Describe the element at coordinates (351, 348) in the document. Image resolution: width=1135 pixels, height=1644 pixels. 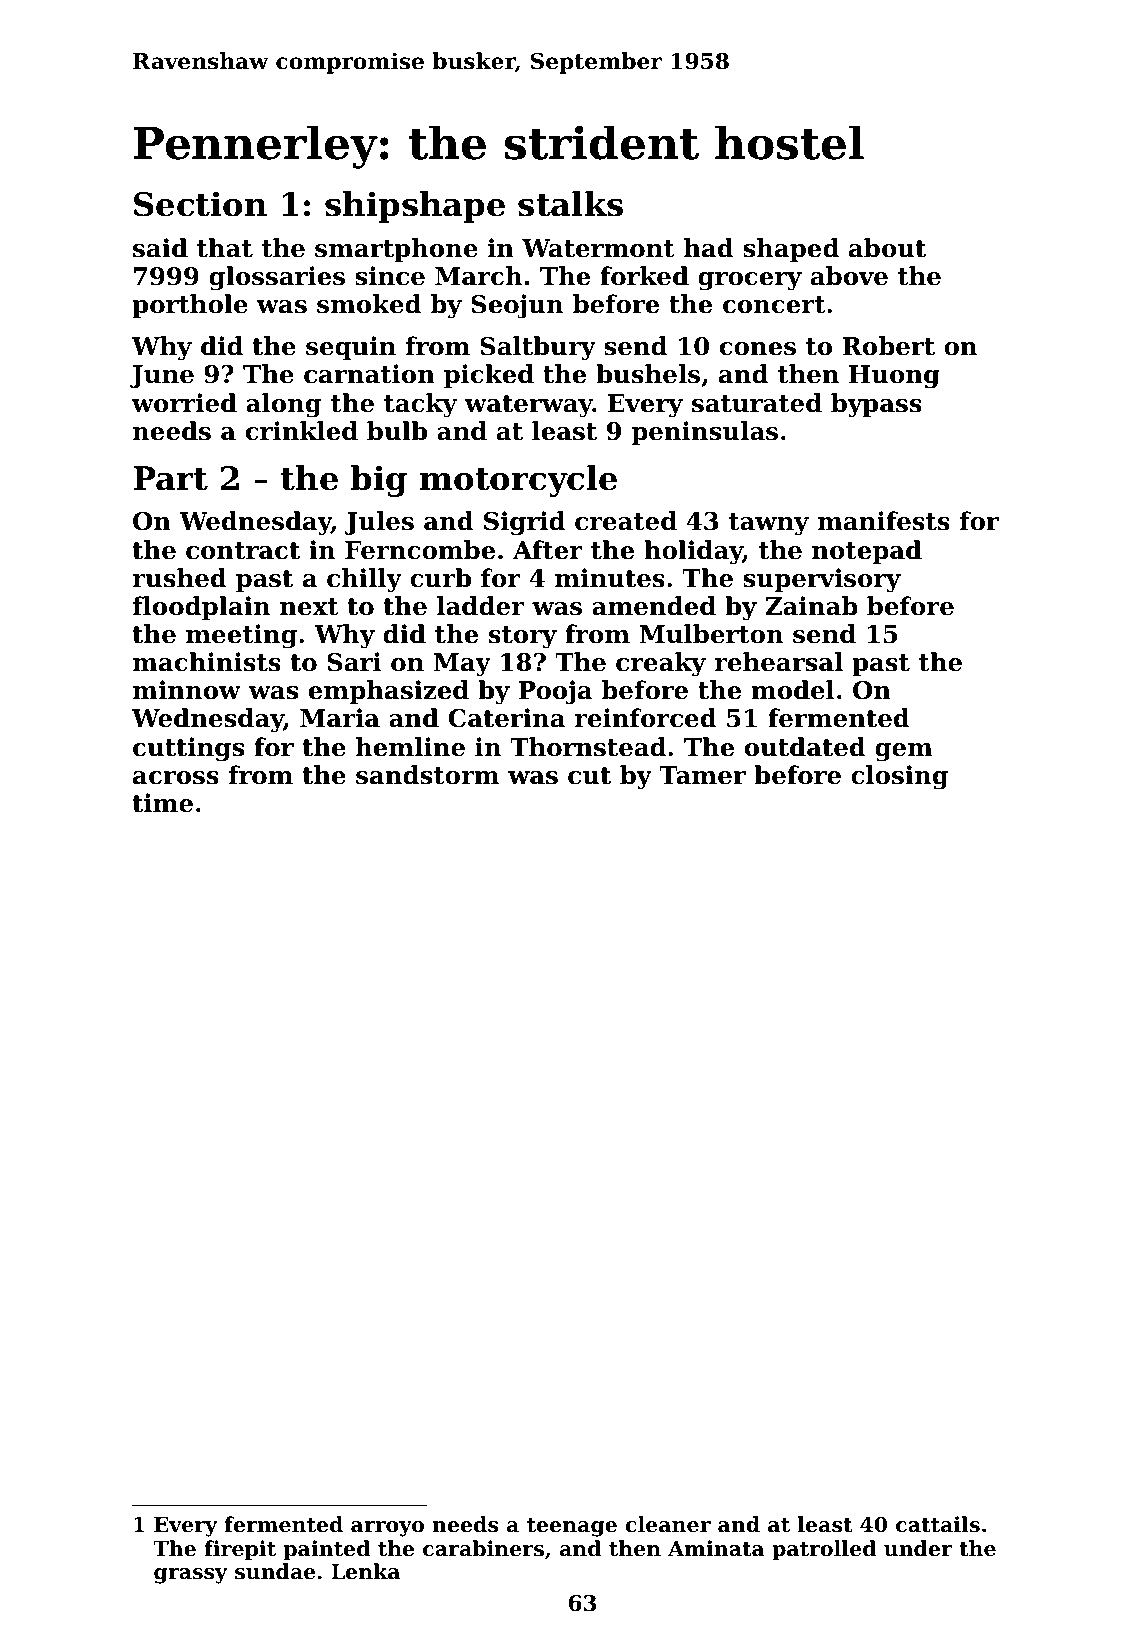
I see `sequin` at that location.
